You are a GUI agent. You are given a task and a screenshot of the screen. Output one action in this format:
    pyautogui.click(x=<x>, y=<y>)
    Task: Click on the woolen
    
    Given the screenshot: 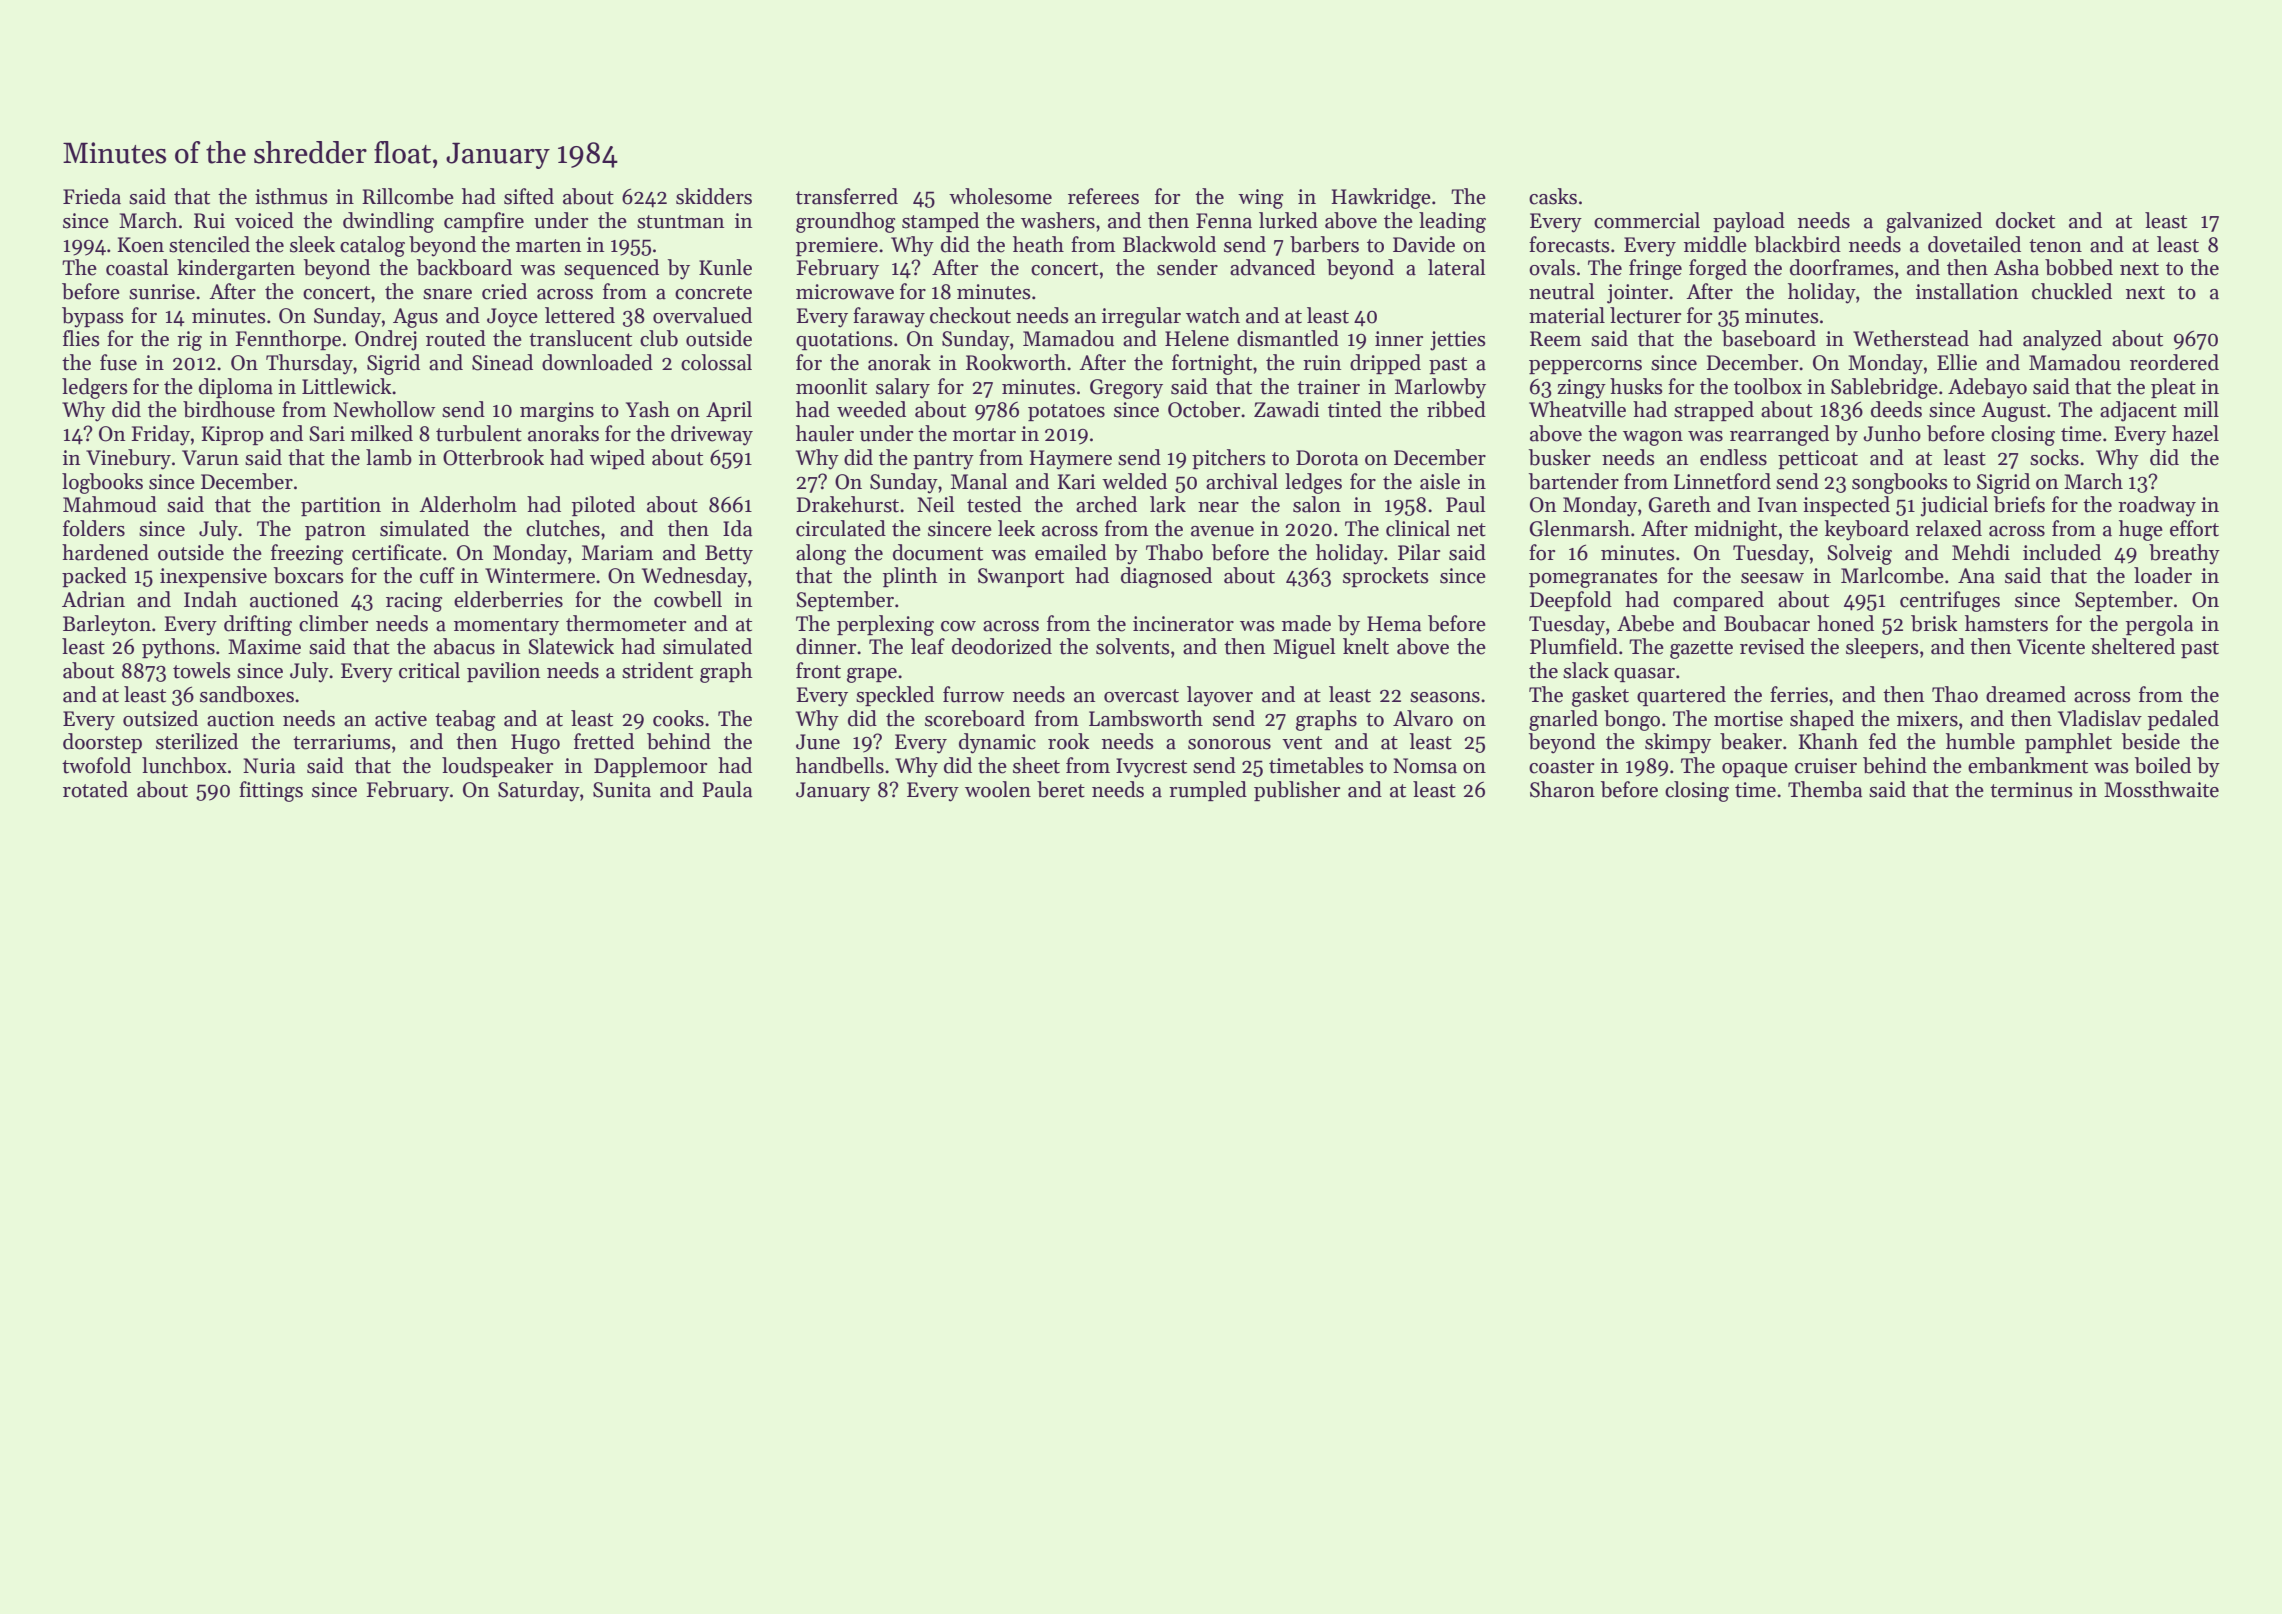 What is the action you would take?
    pyautogui.click(x=998, y=789)
